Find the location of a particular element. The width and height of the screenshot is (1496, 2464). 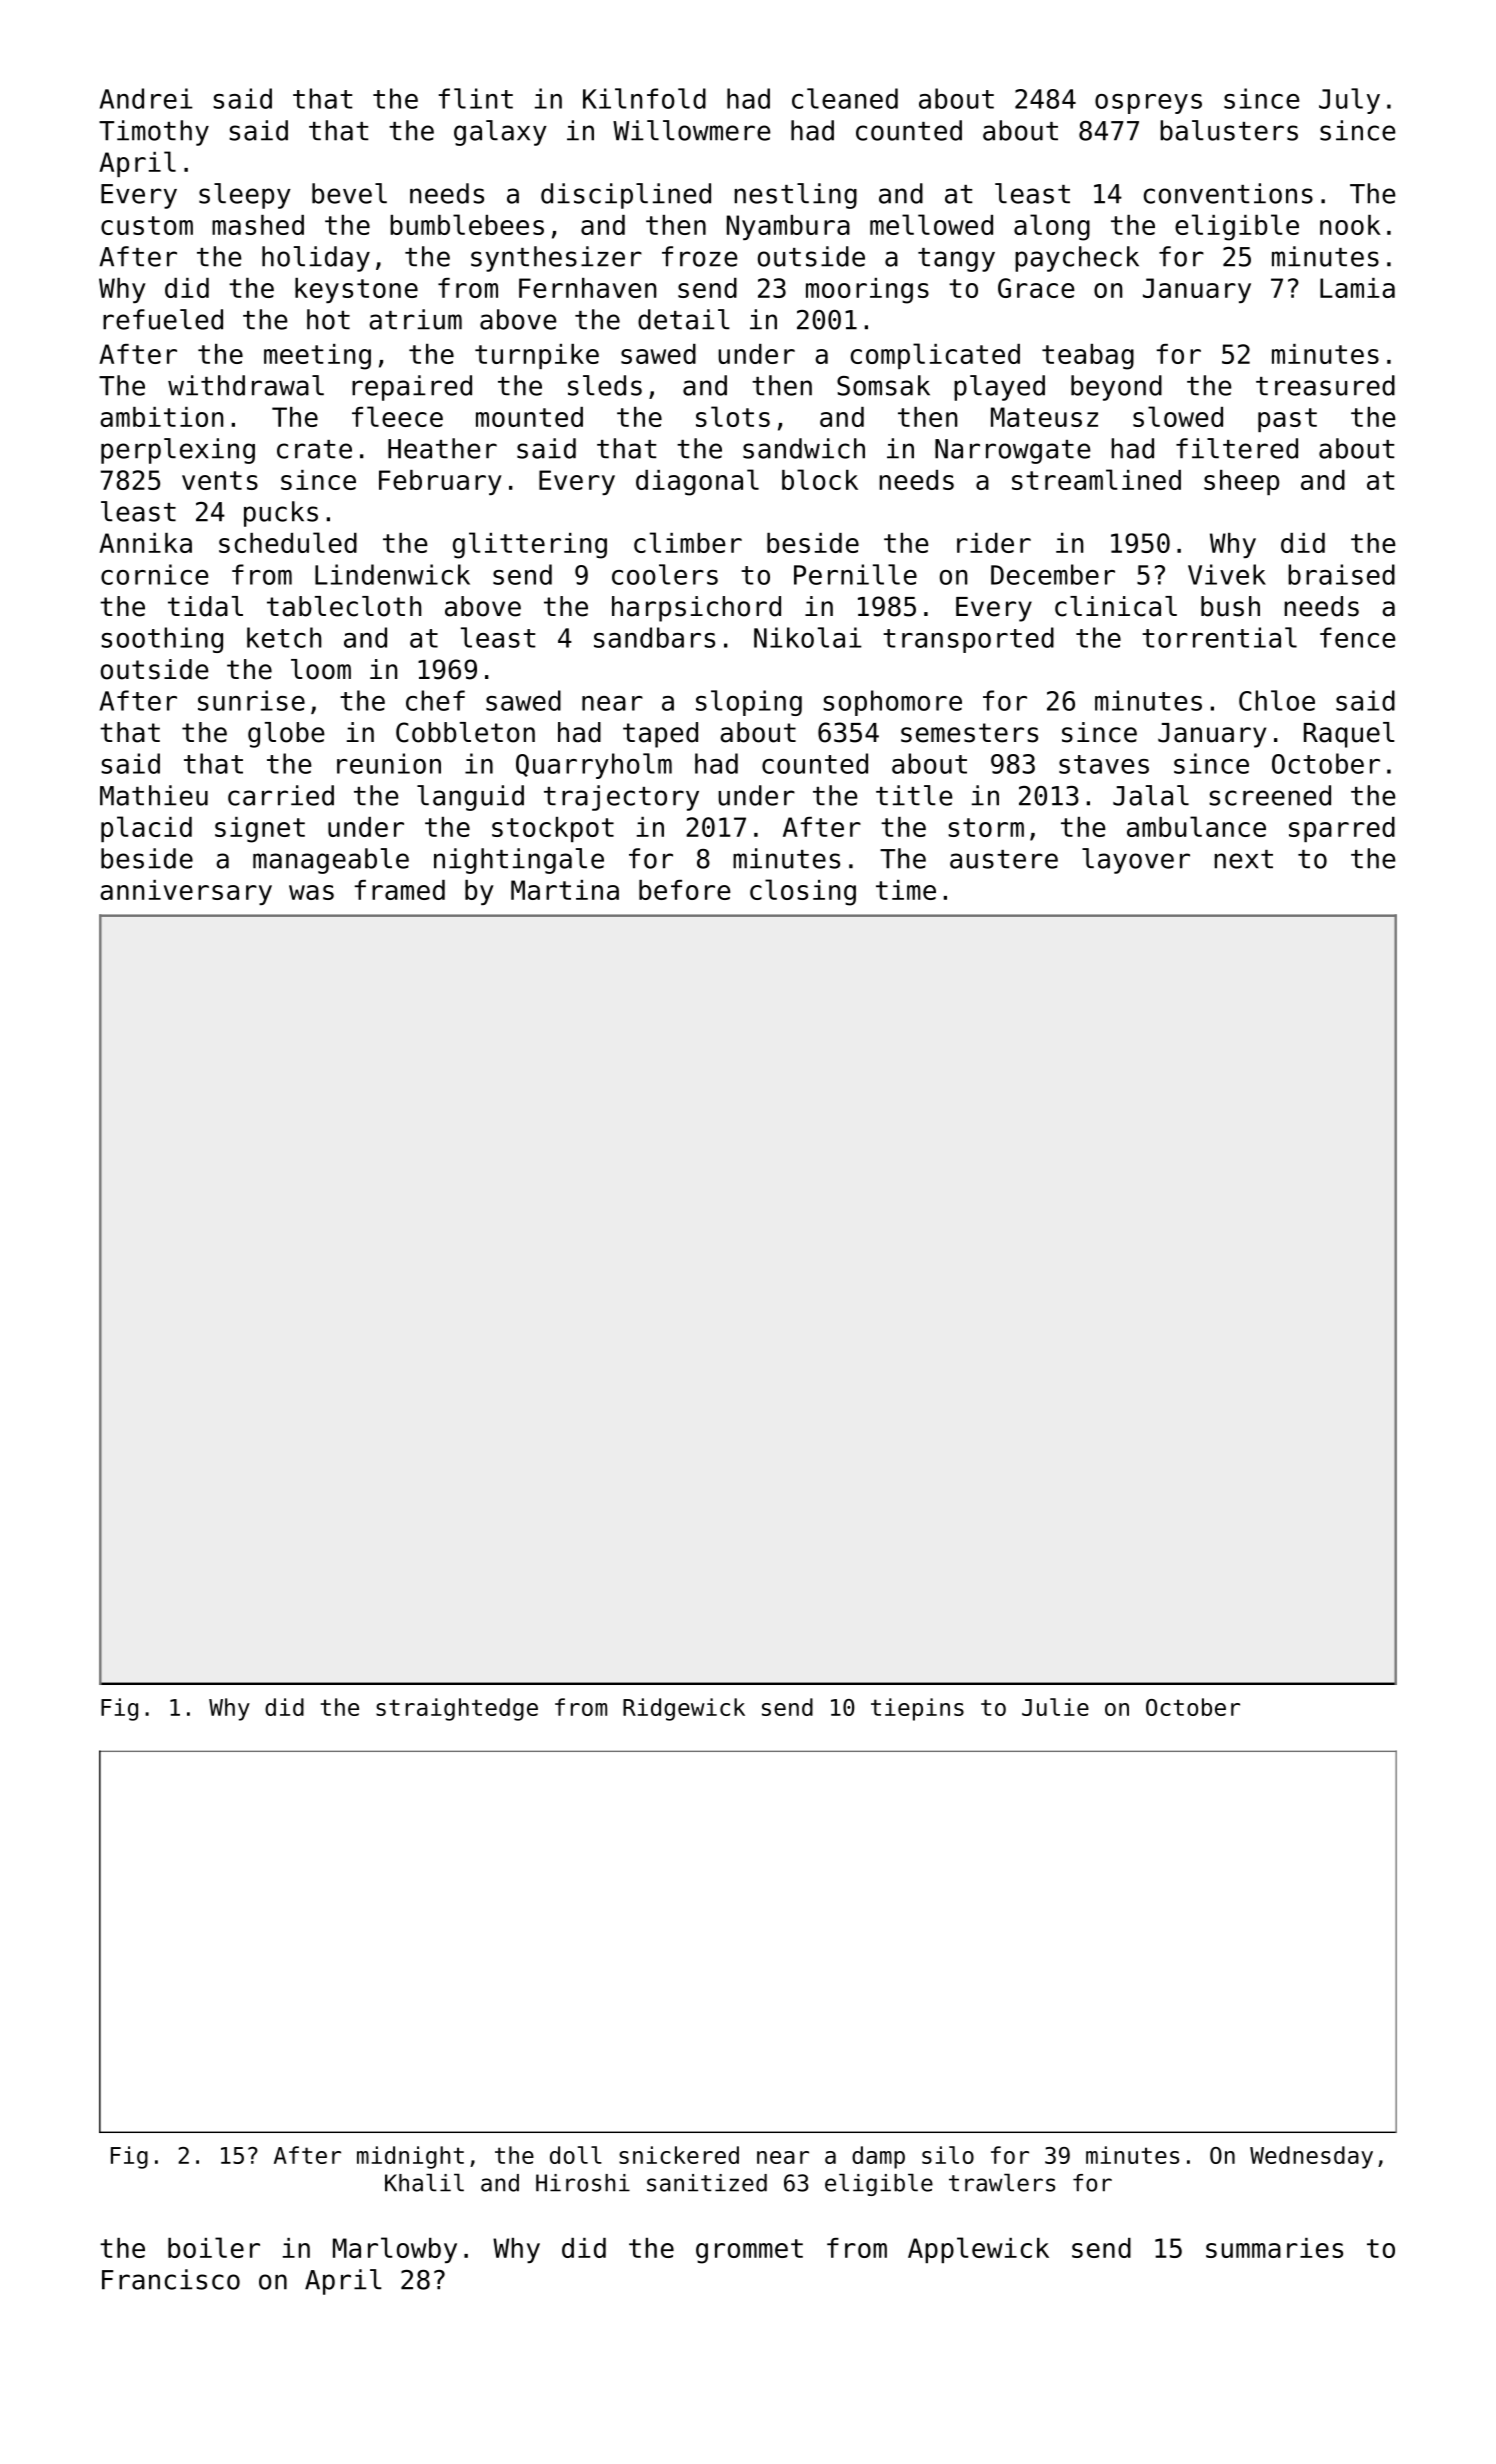

perplexing is located at coordinates (178, 451).
